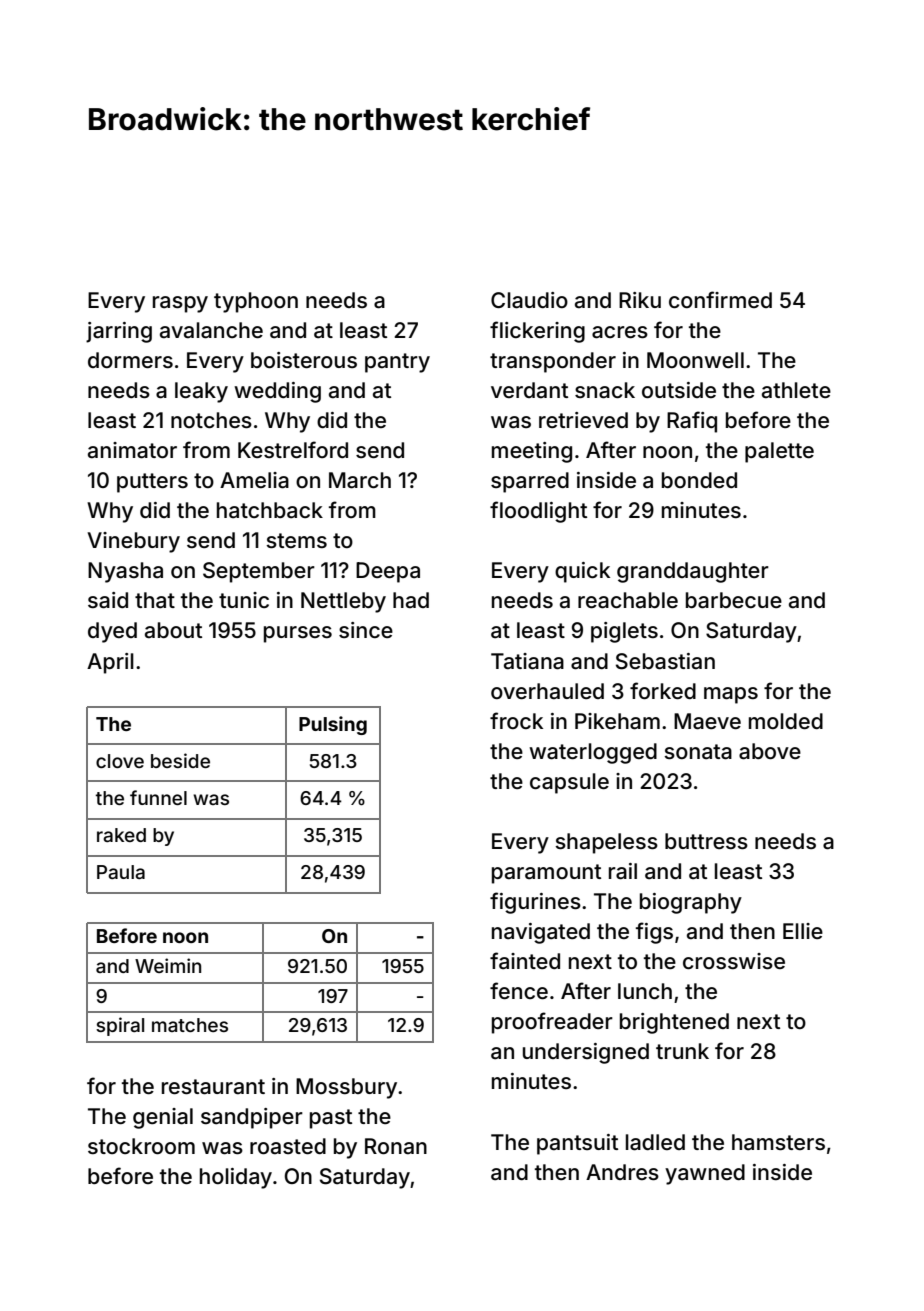 This document has height=1311, width=924. What do you see at coordinates (331, 1119) in the document?
I see `past` at bounding box center [331, 1119].
